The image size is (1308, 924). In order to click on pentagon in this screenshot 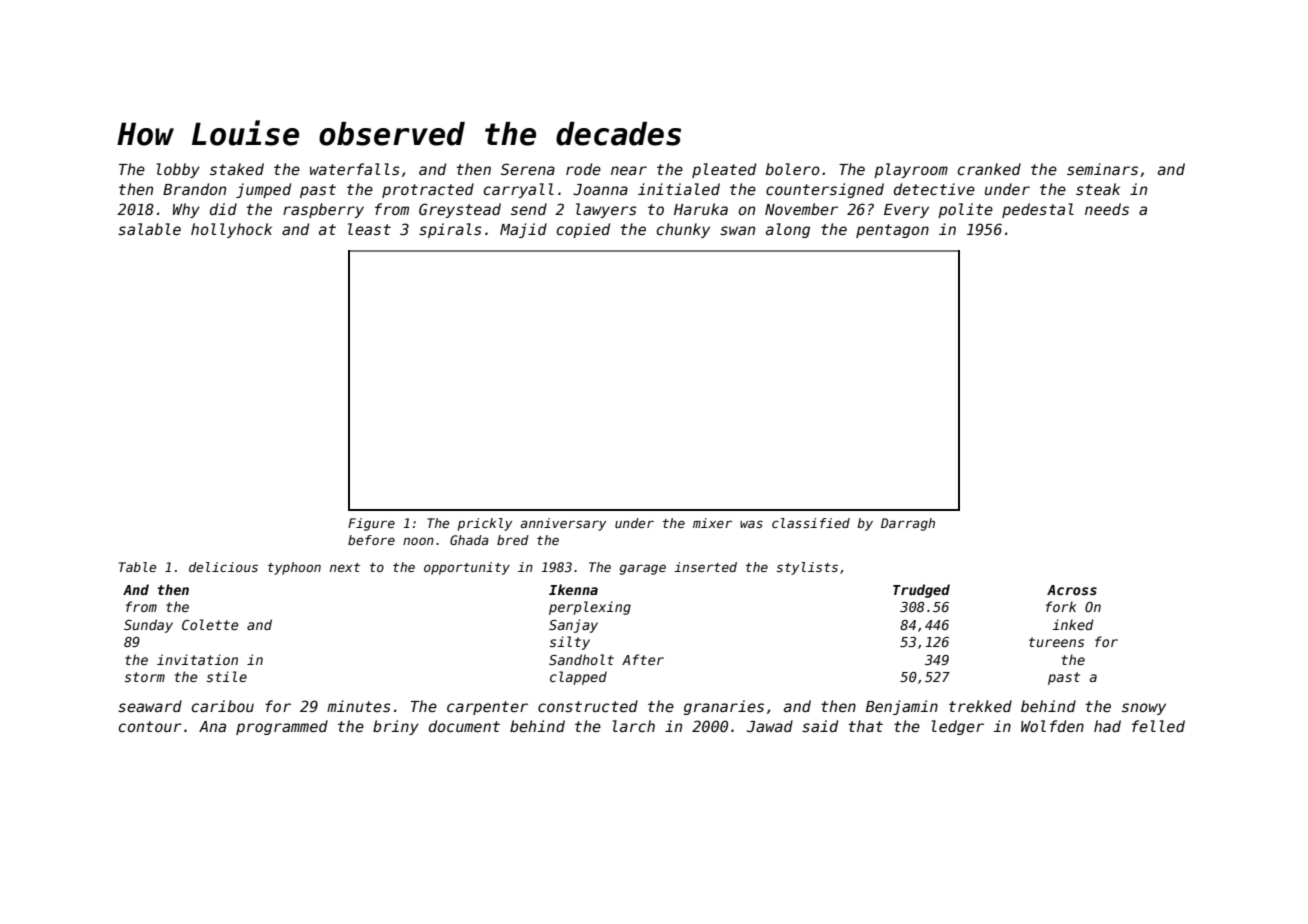, I will do `click(892, 231)`.
